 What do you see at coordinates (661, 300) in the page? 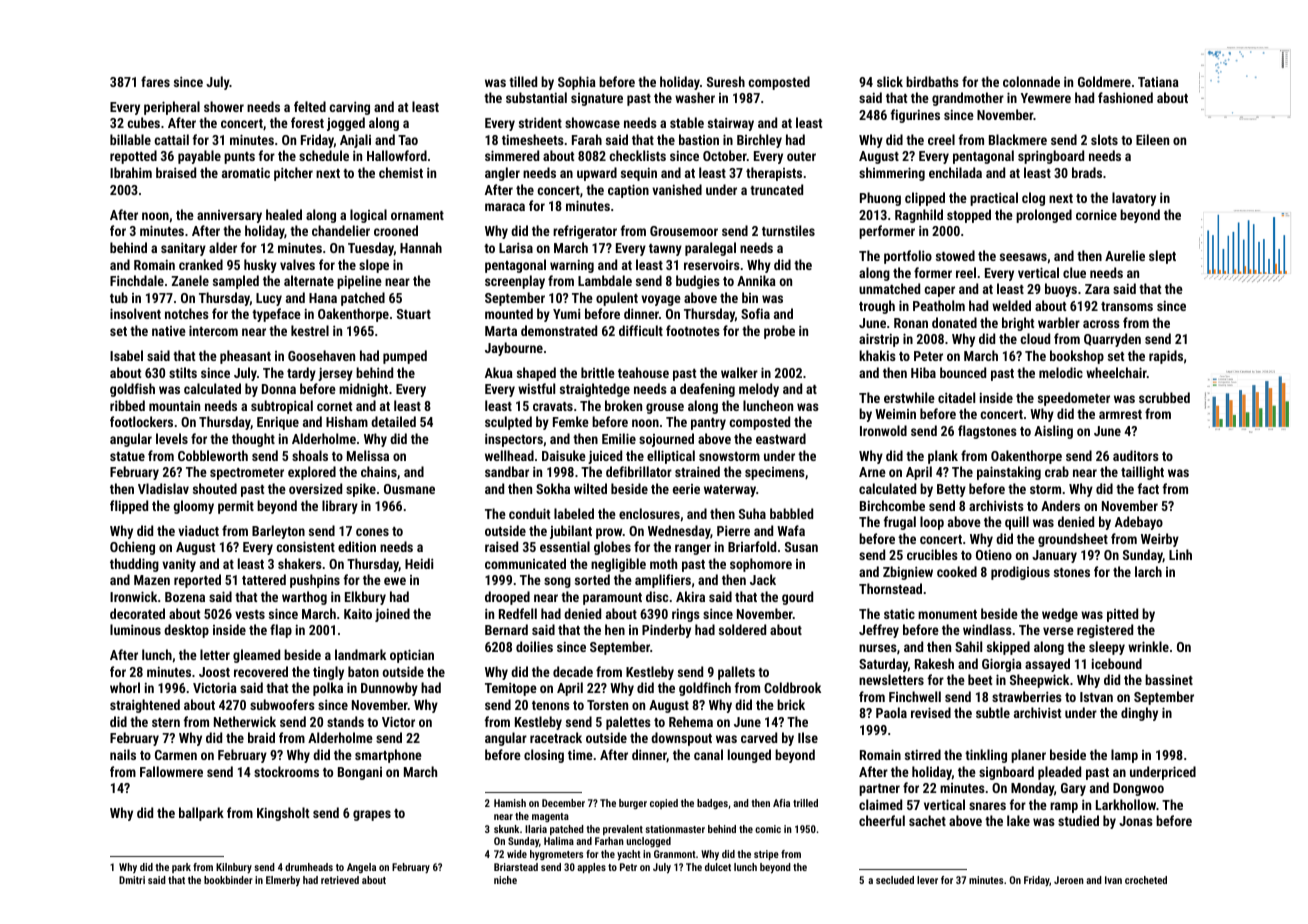
I see `voyage` at bounding box center [661, 300].
